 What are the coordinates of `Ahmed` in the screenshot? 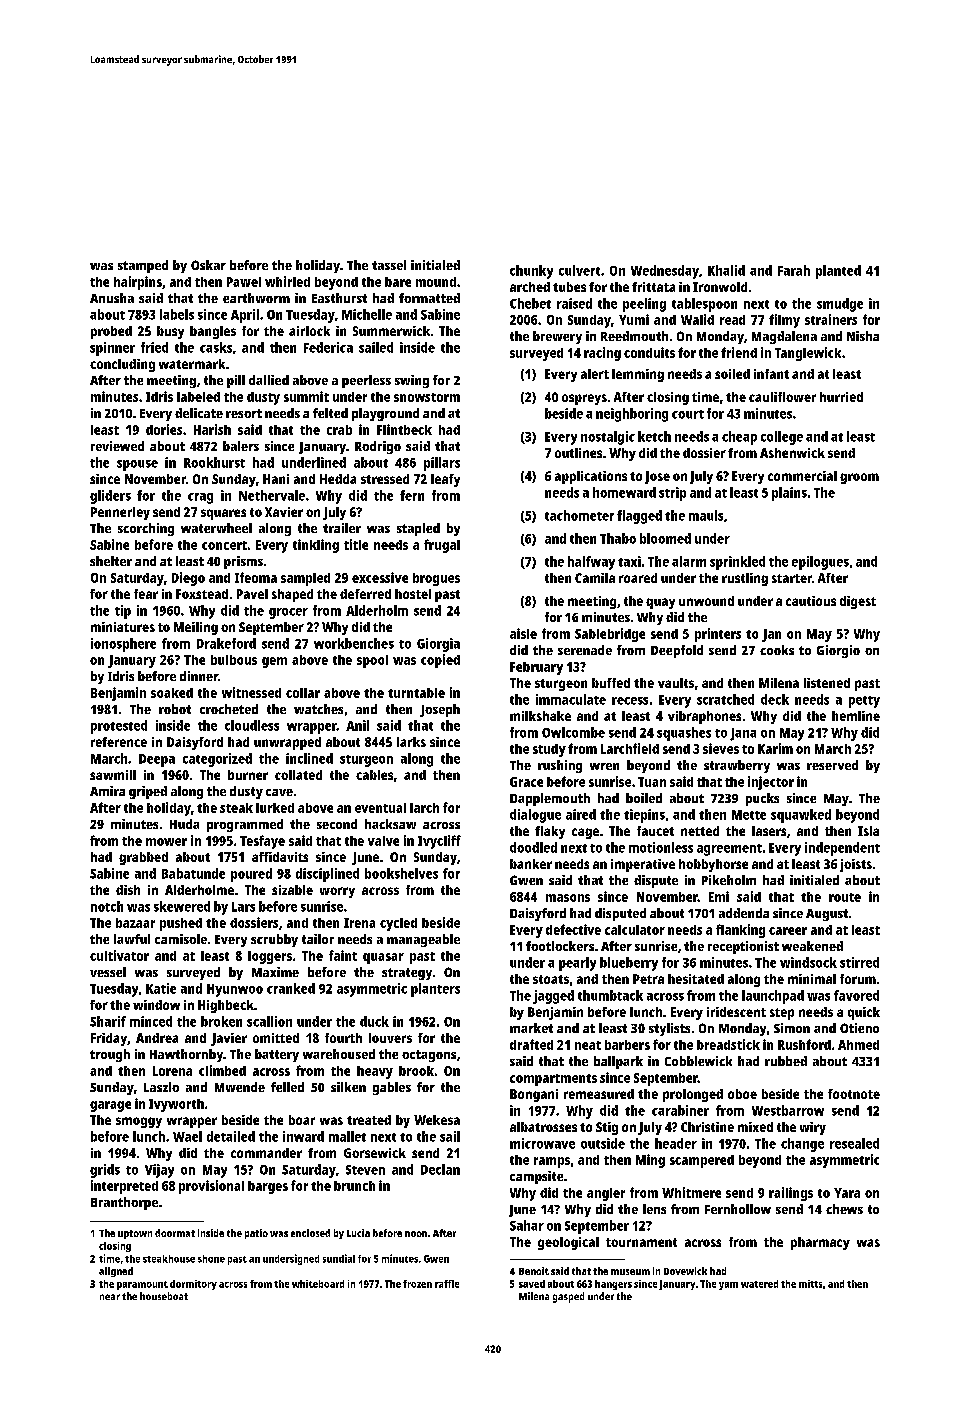 It's located at (858, 1045).
